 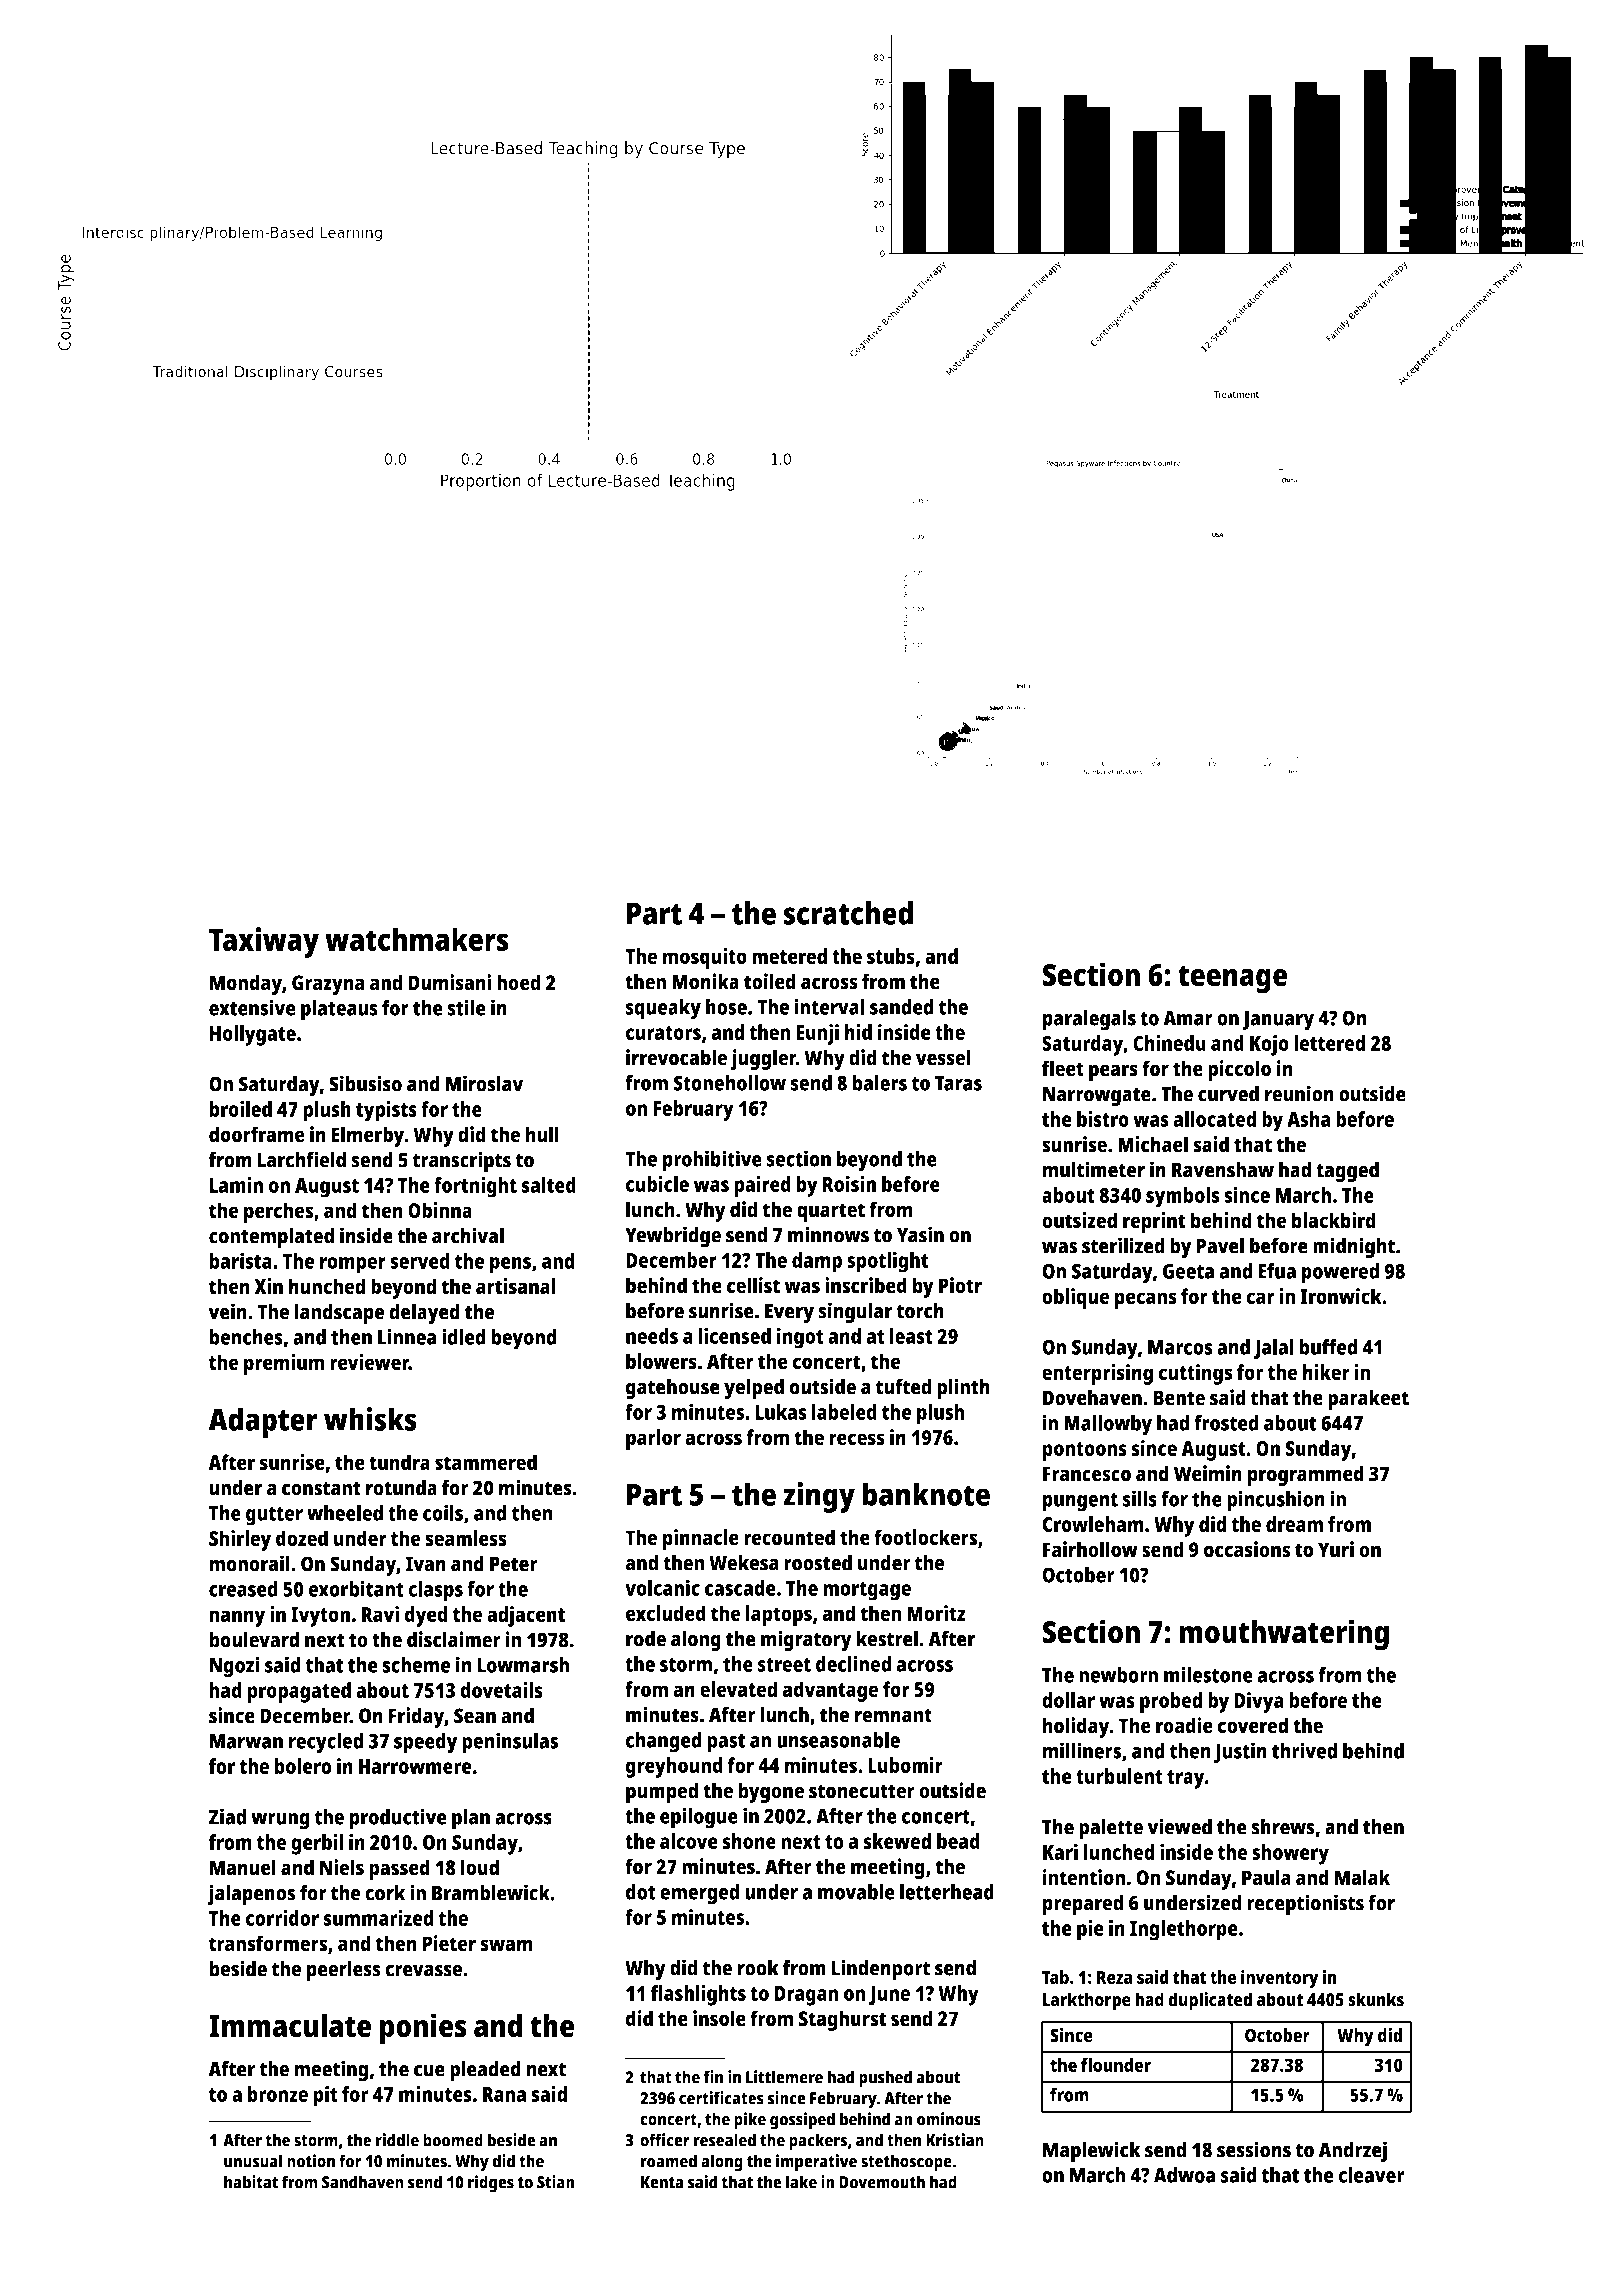 I want to click on Asha, so click(x=1309, y=1119).
